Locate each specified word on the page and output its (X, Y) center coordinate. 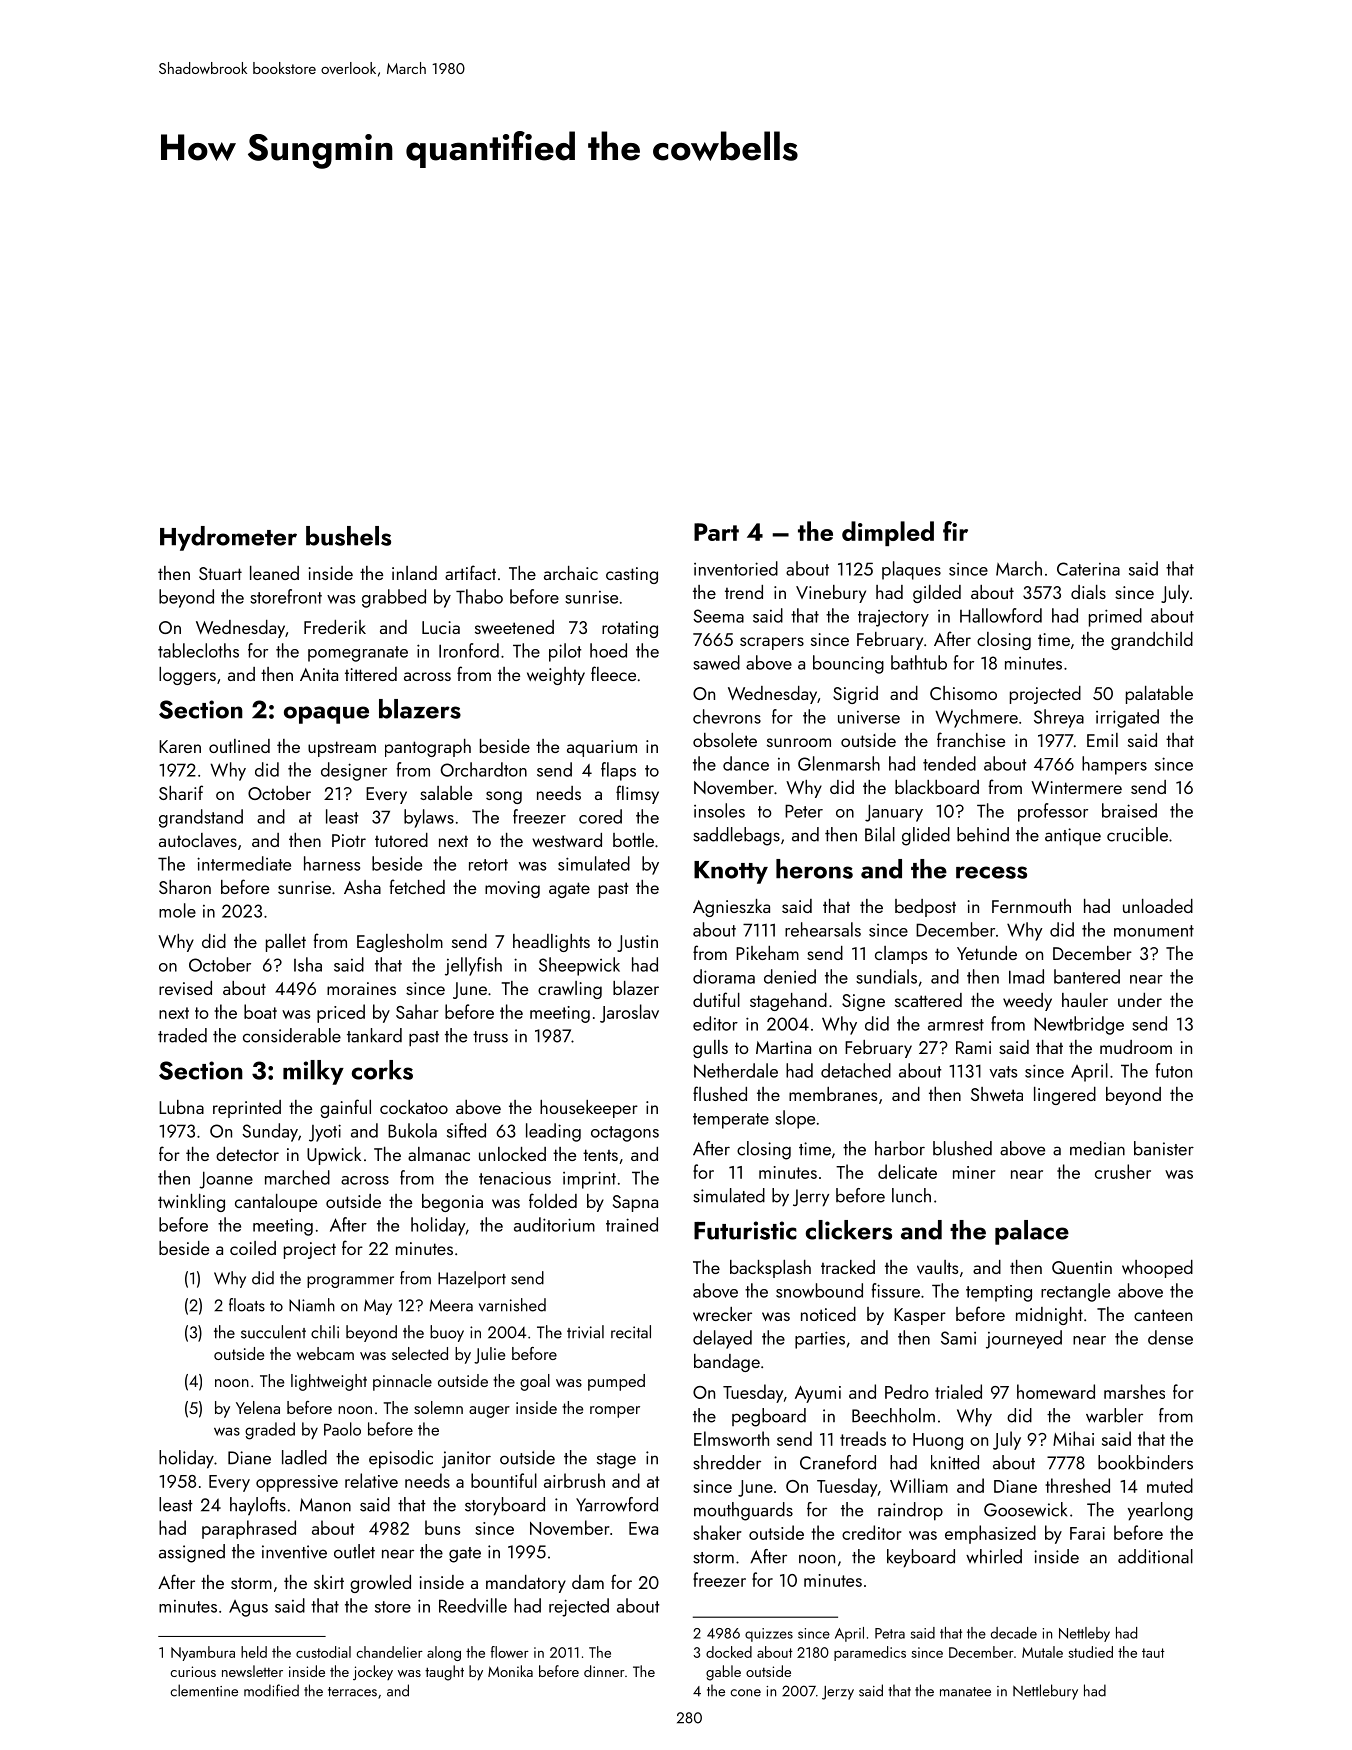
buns (442, 1527)
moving (512, 889)
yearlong (1160, 1511)
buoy (447, 1333)
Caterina (1088, 569)
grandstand (201, 818)
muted (1170, 1485)
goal (535, 1382)
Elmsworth (731, 1438)
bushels (348, 536)
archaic (571, 573)
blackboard (937, 787)
